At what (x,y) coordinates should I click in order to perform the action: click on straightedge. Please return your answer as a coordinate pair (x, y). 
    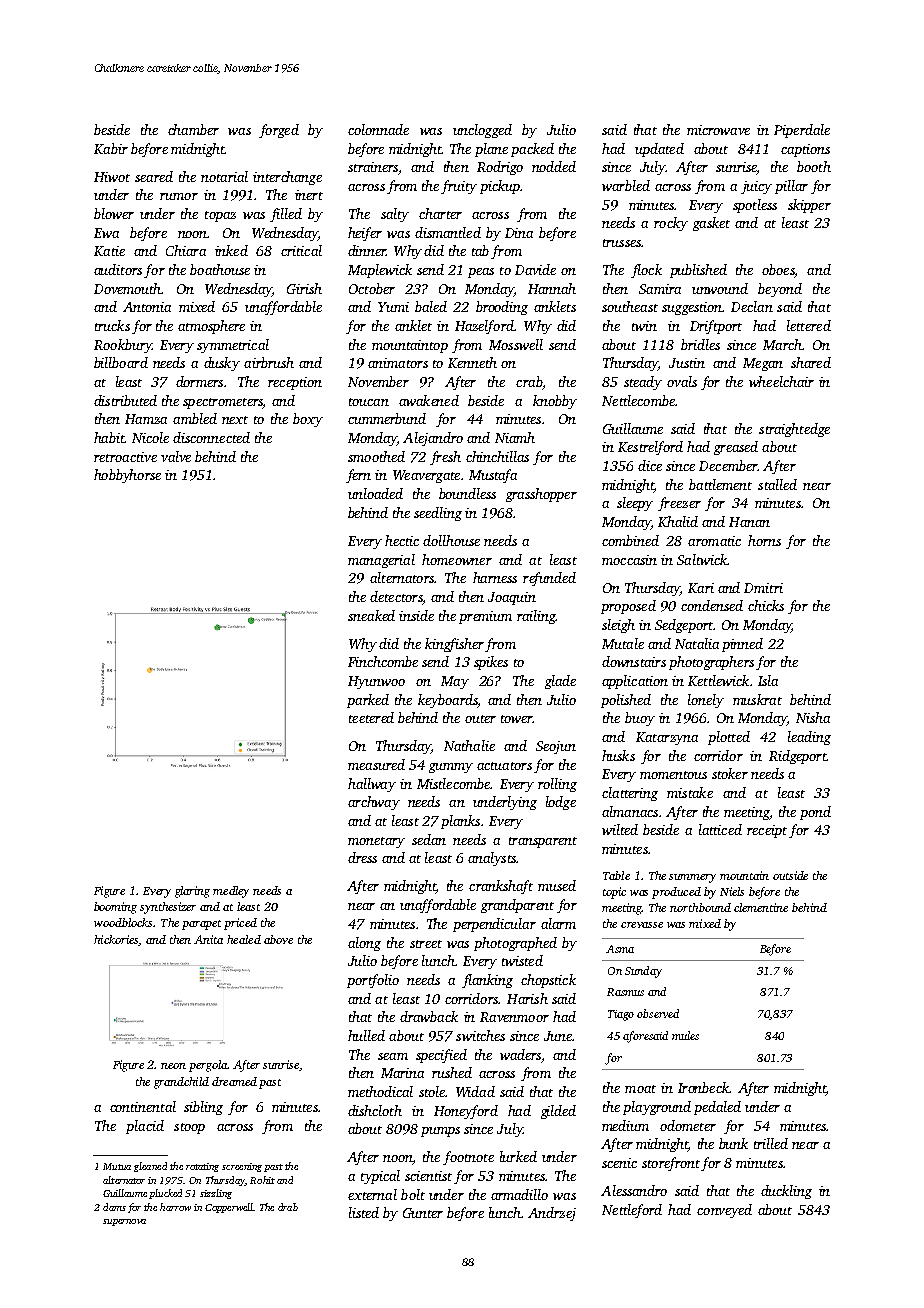
    Looking at the image, I should click on (794, 430).
